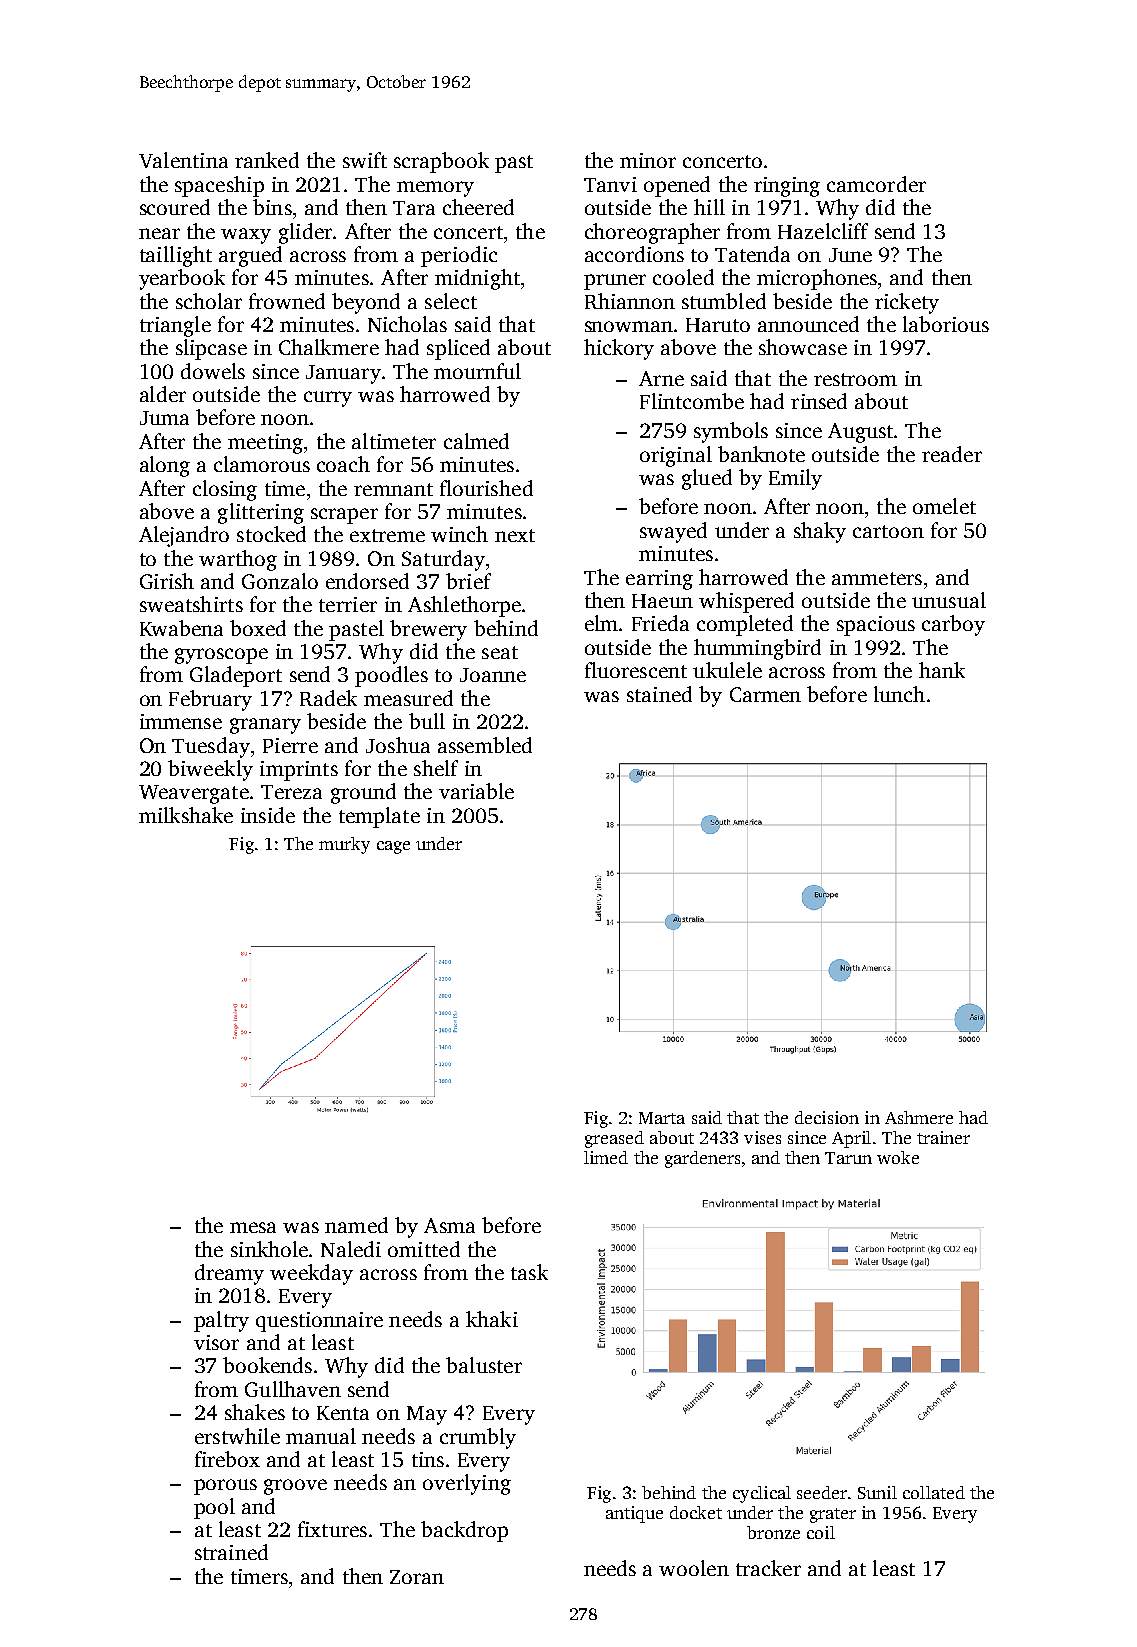 This screenshot has width=1137, height=1647. What do you see at coordinates (934, 1492) in the screenshot?
I see `collated` at bounding box center [934, 1492].
